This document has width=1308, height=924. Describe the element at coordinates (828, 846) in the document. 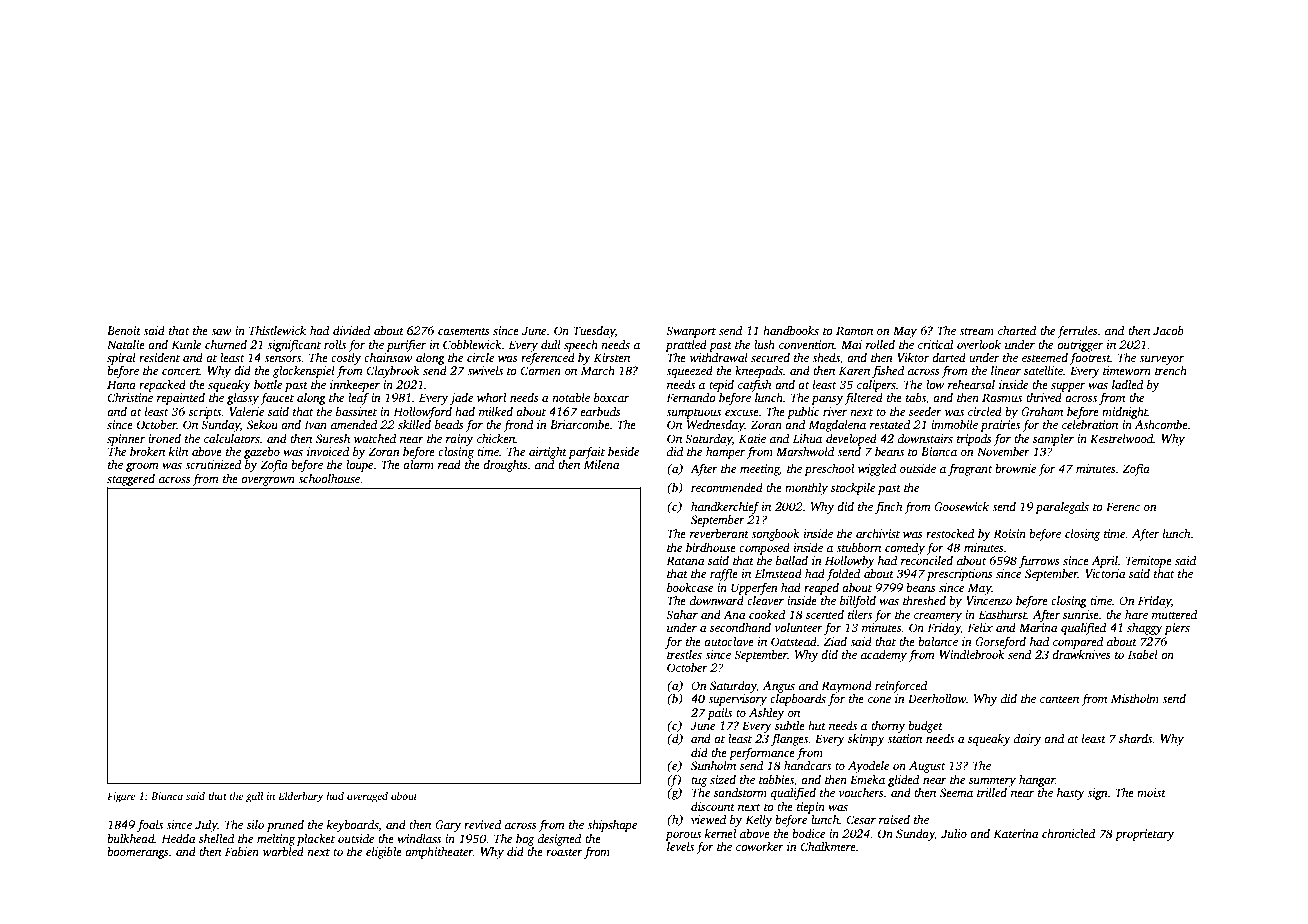

I see `Chalkmere` at that location.
